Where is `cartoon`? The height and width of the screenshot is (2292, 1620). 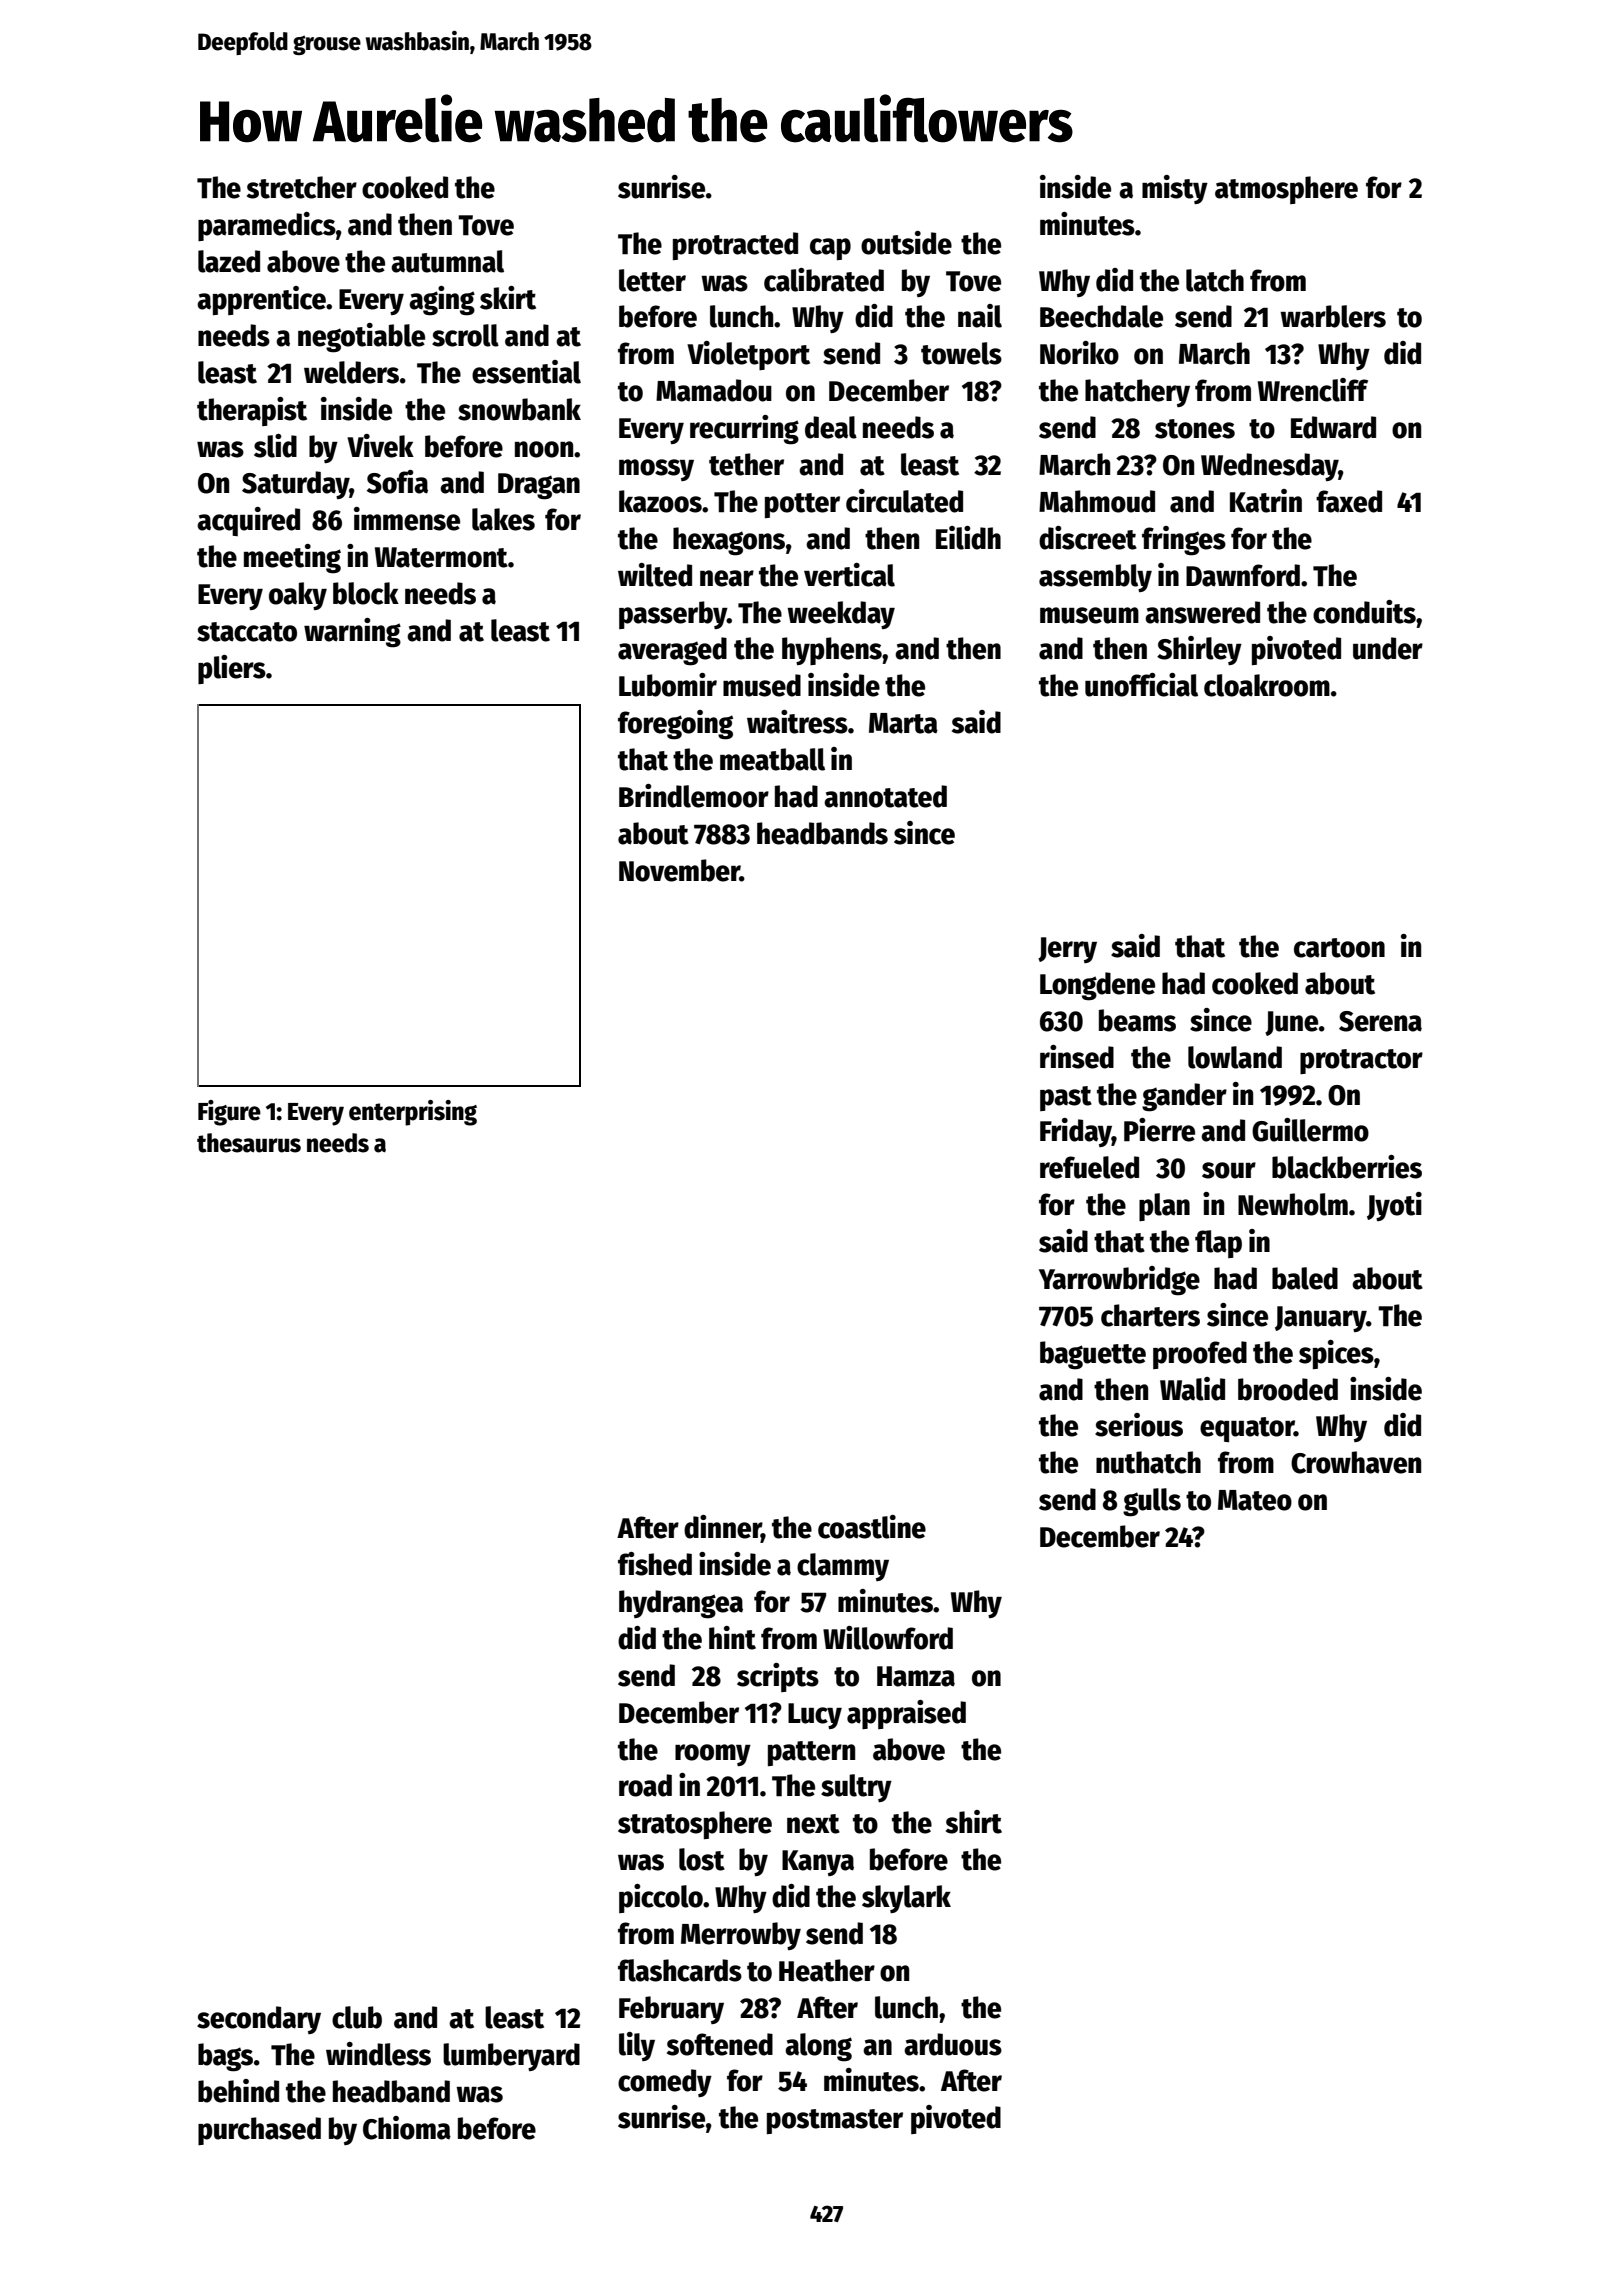 cartoon is located at coordinates (1339, 948).
